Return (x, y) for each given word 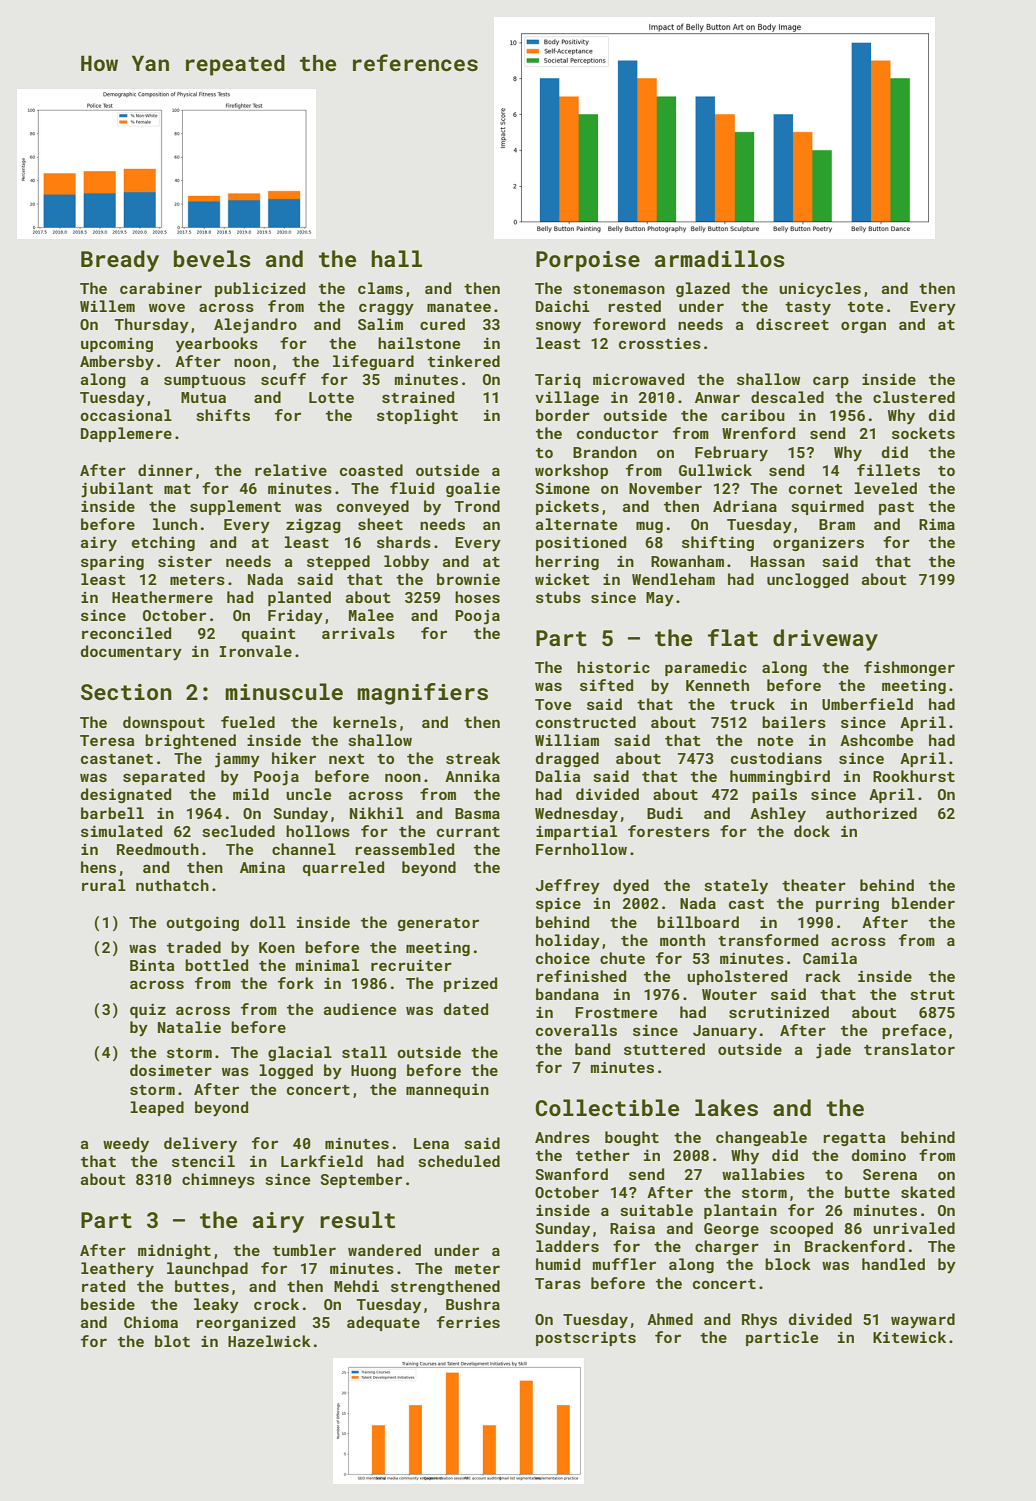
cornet (816, 489)
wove (167, 307)
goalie (473, 489)
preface (914, 1031)
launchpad (207, 1269)
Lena (431, 1143)
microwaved (638, 379)
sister (185, 561)
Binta (152, 965)
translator (909, 1049)
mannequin (447, 1090)
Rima (937, 524)
